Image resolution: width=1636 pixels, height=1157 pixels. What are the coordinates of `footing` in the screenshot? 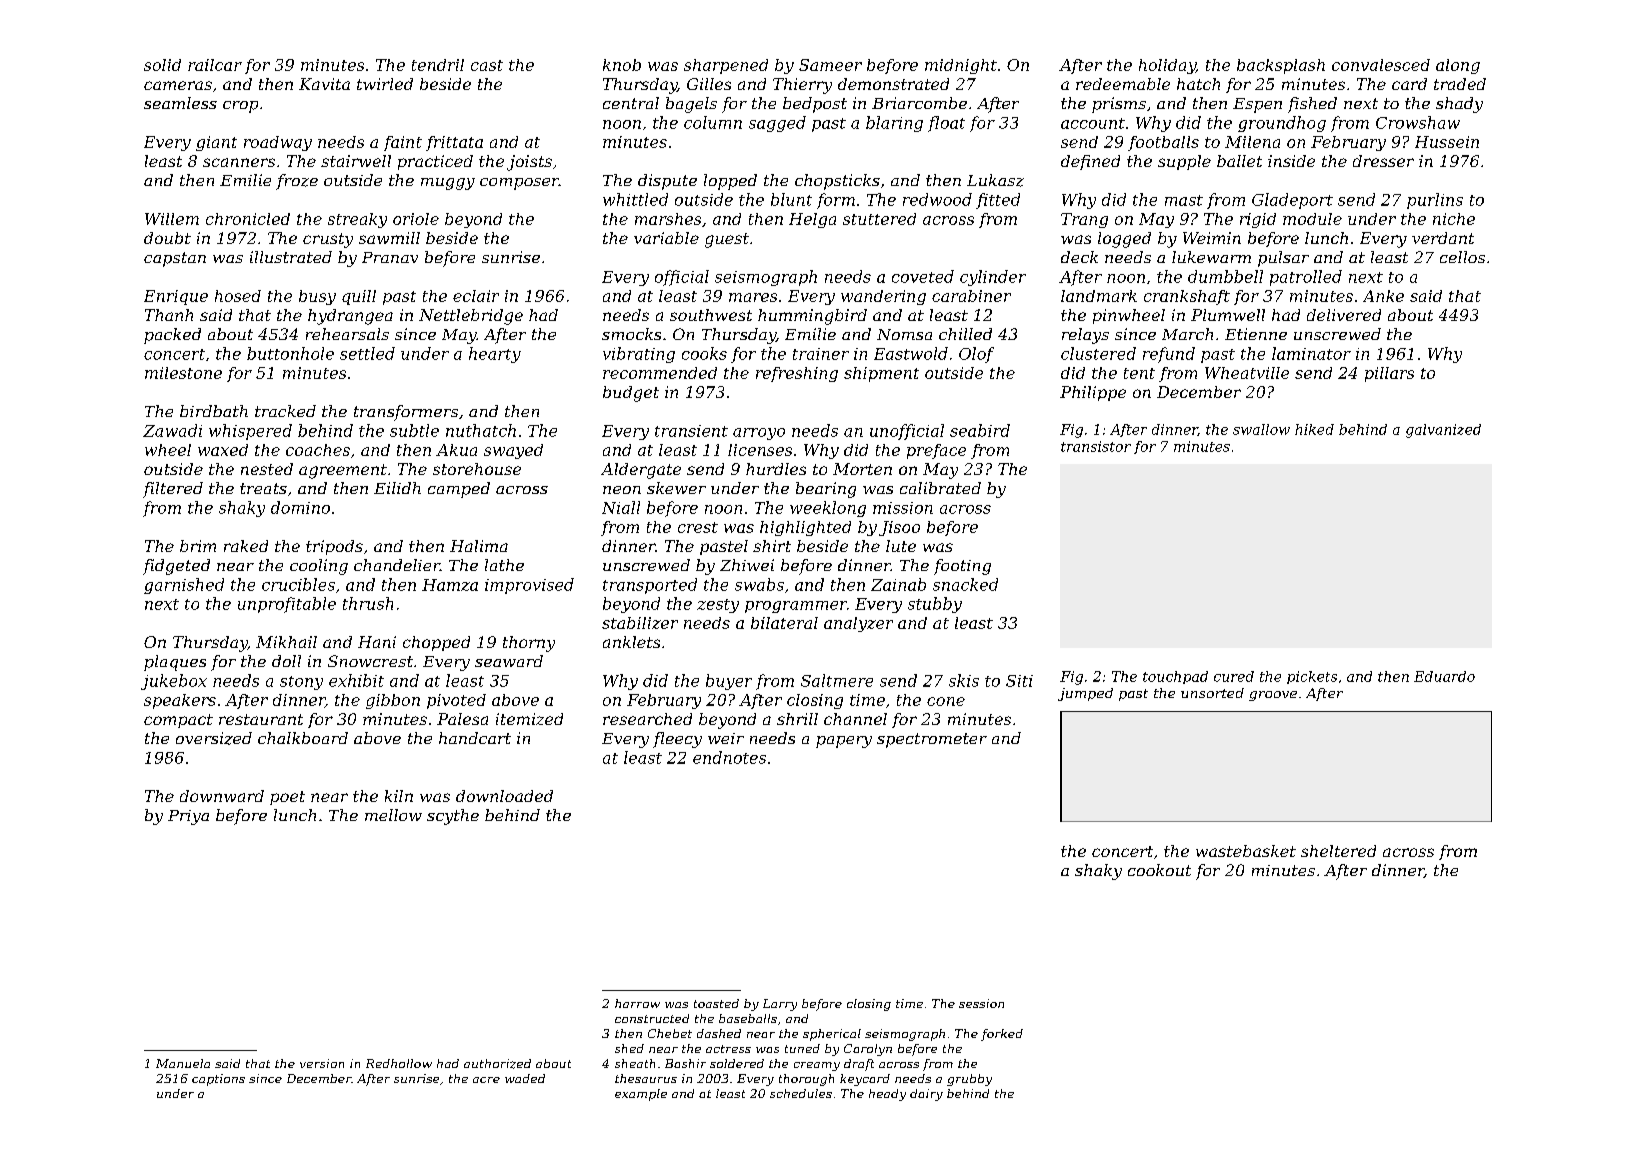 It's located at (962, 567).
